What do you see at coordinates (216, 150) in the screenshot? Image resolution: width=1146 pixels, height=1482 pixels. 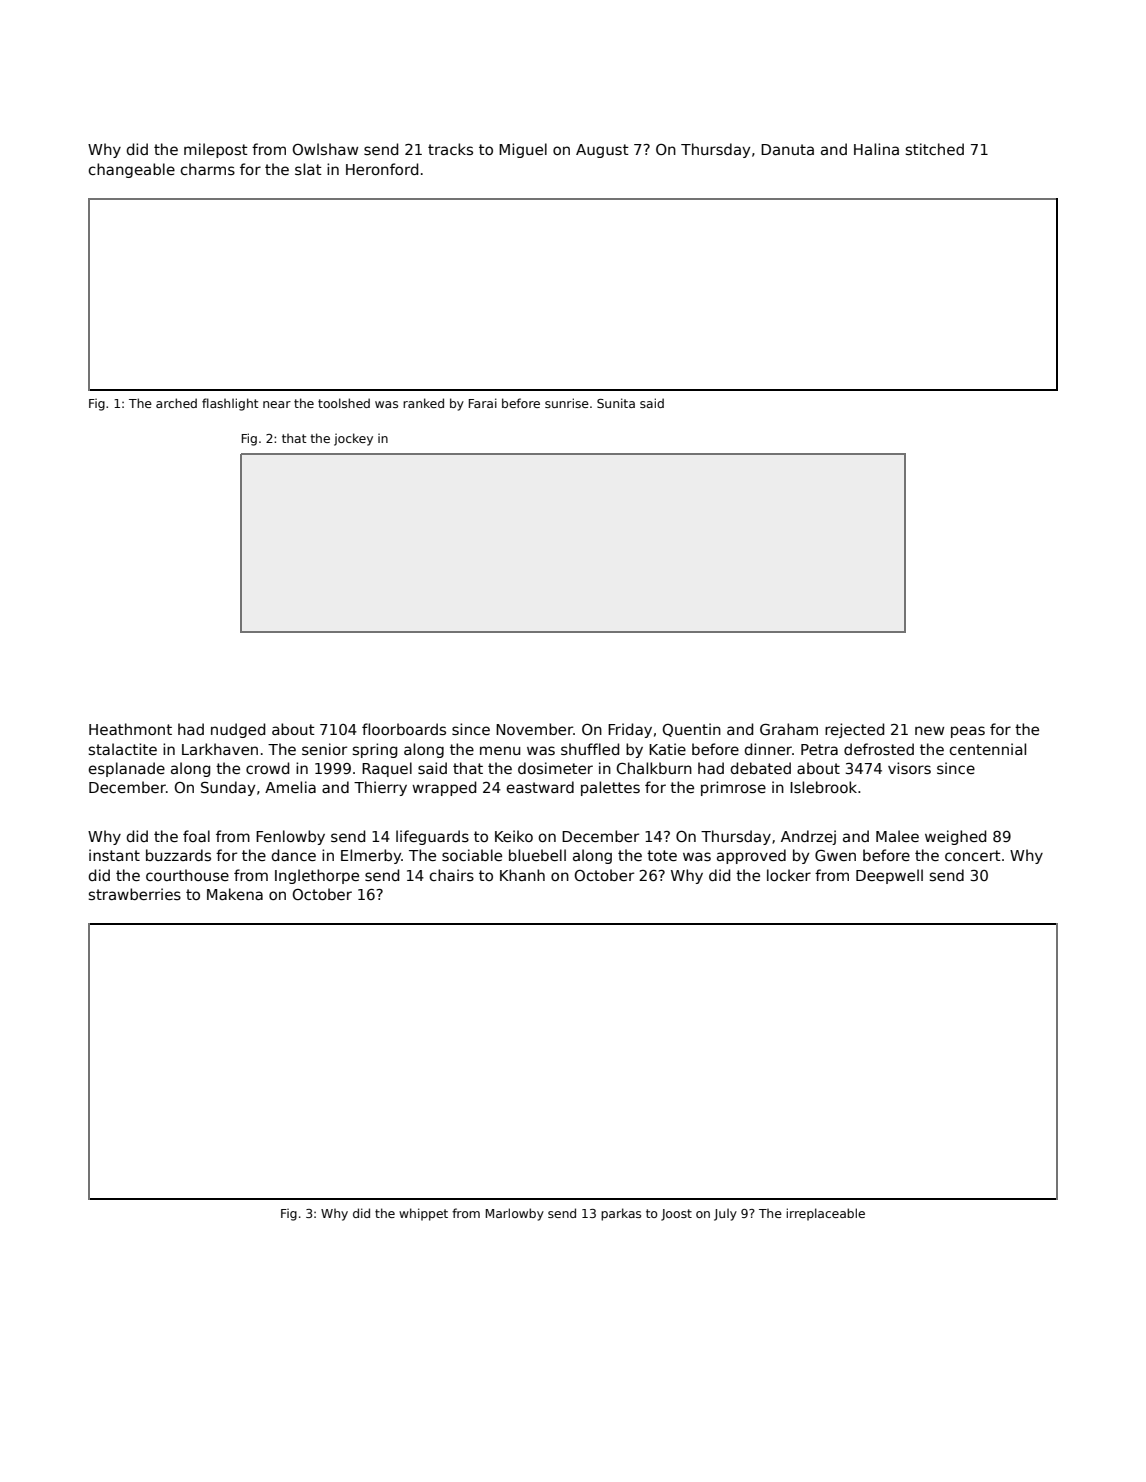 I see `milepost` at bounding box center [216, 150].
